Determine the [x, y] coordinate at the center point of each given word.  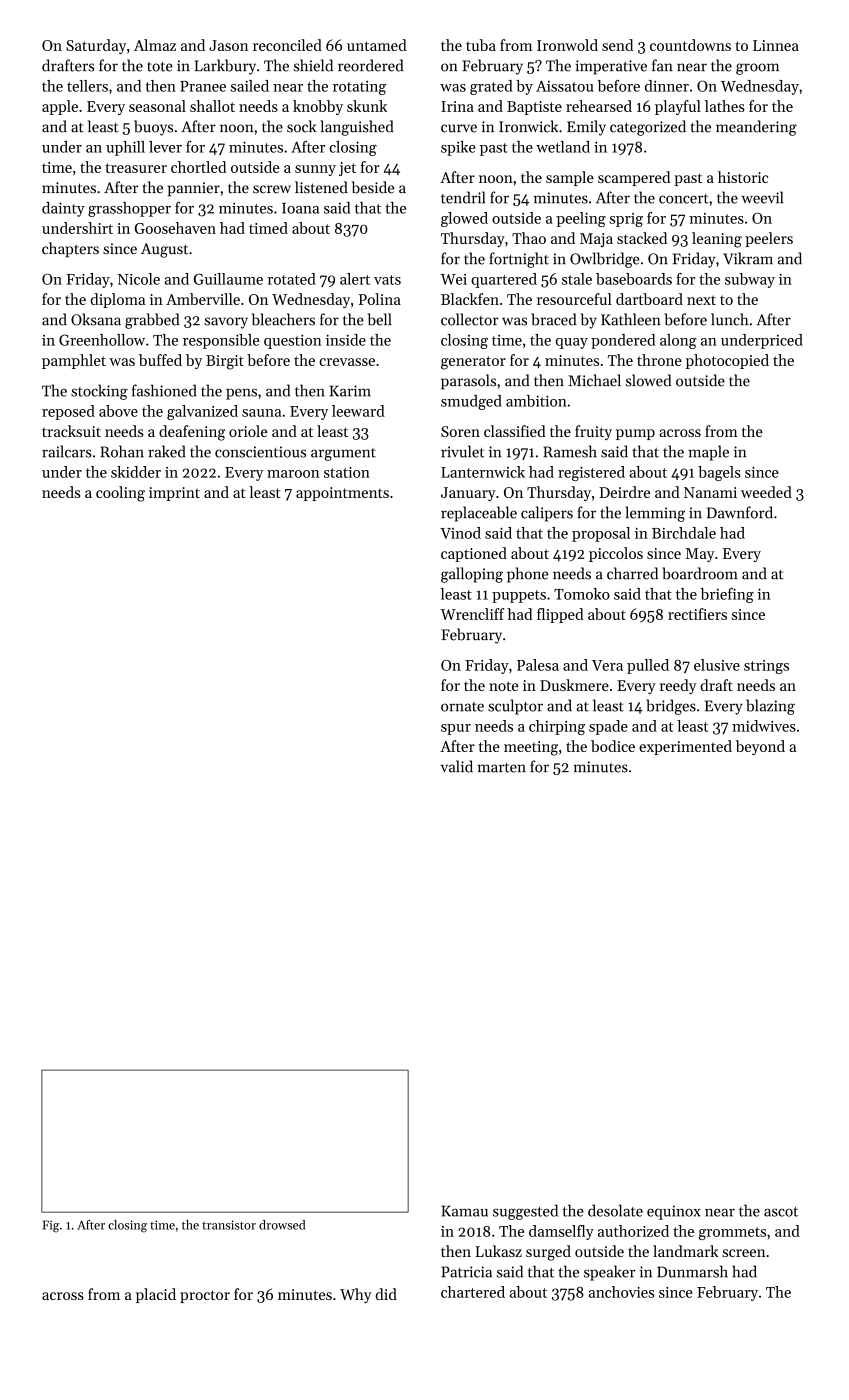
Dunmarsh [692, 1271]
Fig [51, 1226]
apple [60, 107]
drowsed [282, 1225]
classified [515, 431]
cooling [120, 494]
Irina [457, 106]
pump [635, 434]
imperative [611, 67]
